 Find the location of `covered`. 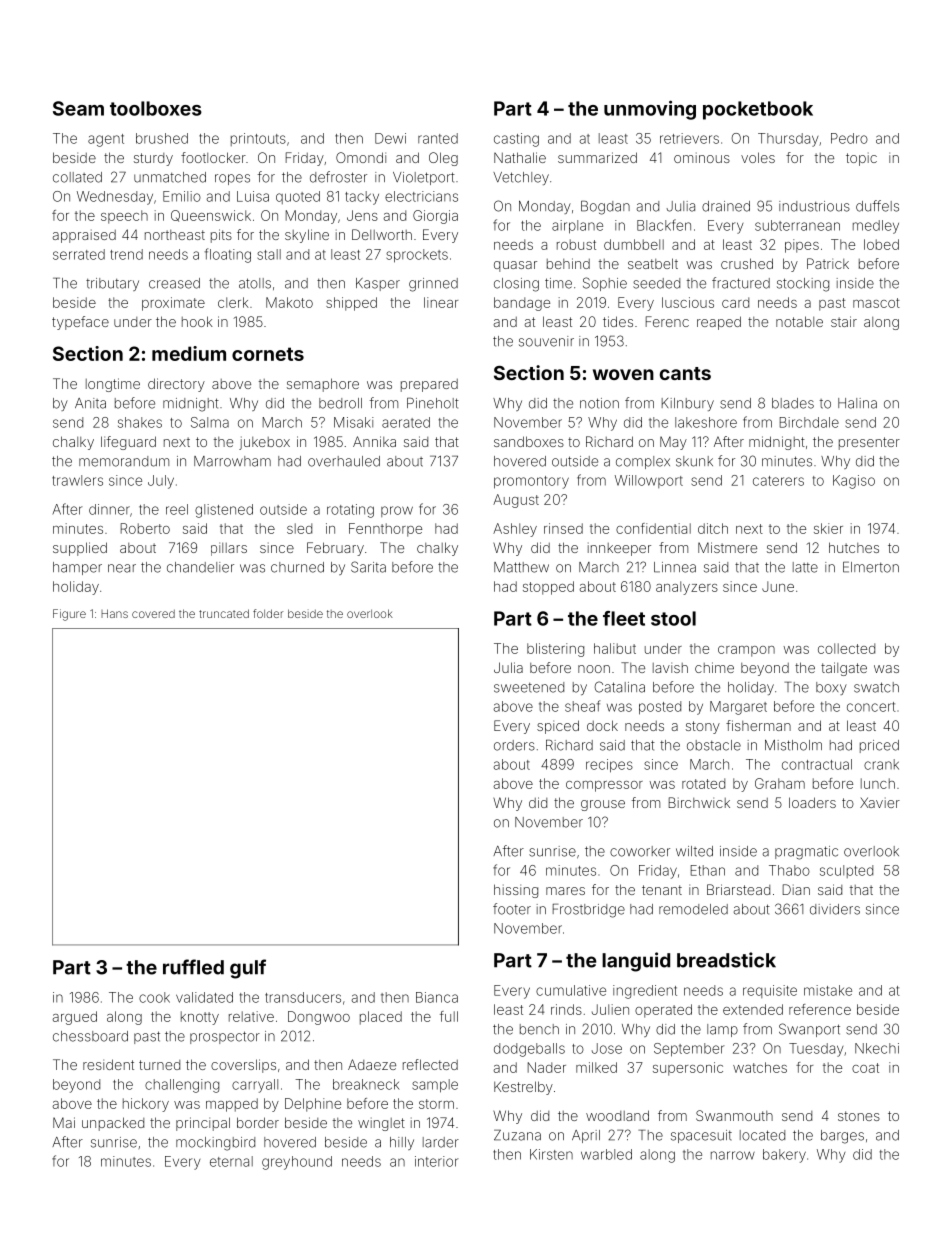

covered is located at coordinates (153, 614).
